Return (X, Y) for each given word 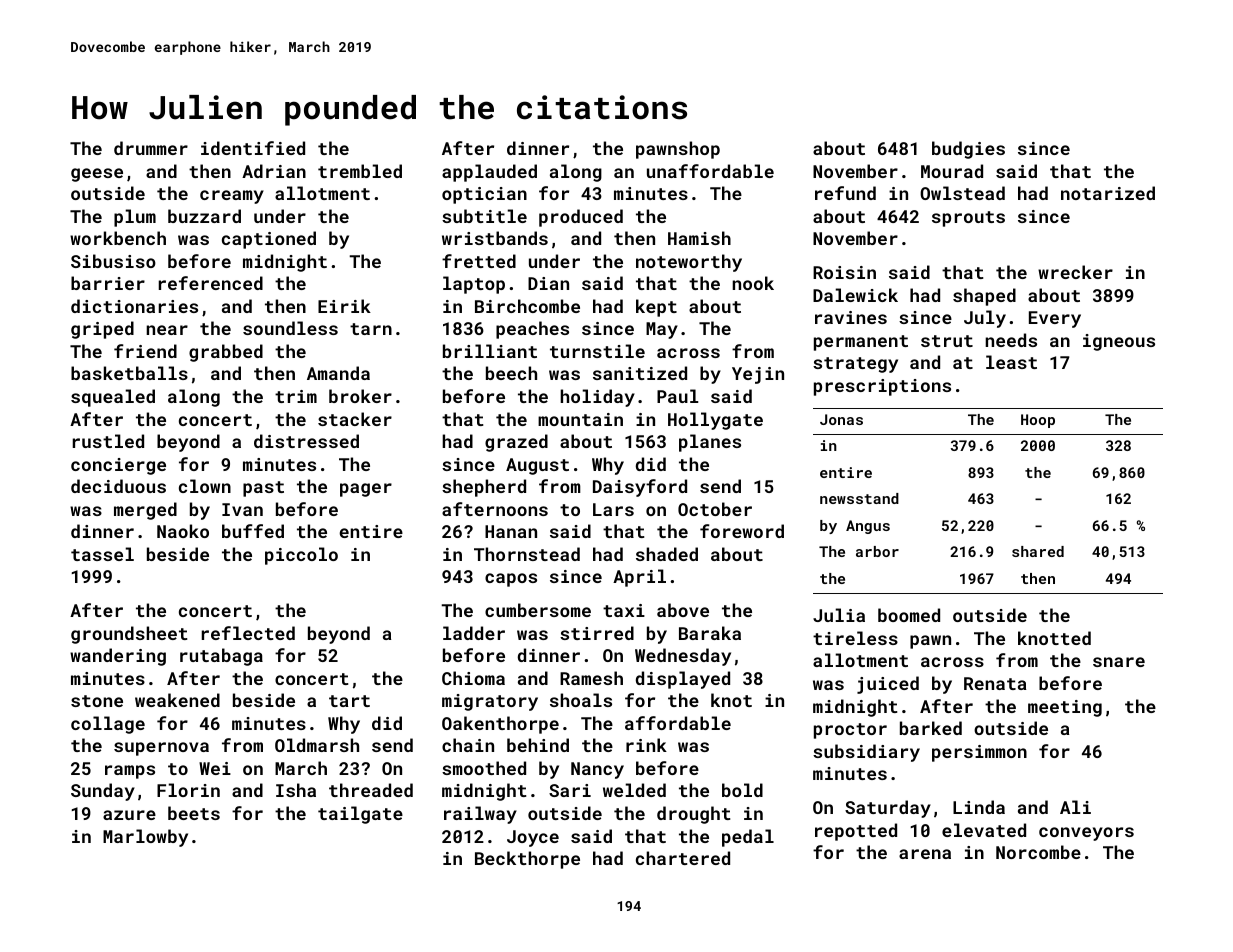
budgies (968, 150)
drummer (151, 148)
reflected (248, 633)
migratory (490, 702)
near (167, 330)
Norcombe (1038, 852)
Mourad (952, 171)
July (985, 319)
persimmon (979, 753)
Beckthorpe (527, 860)
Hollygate (715, 421)
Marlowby (145, 838)
